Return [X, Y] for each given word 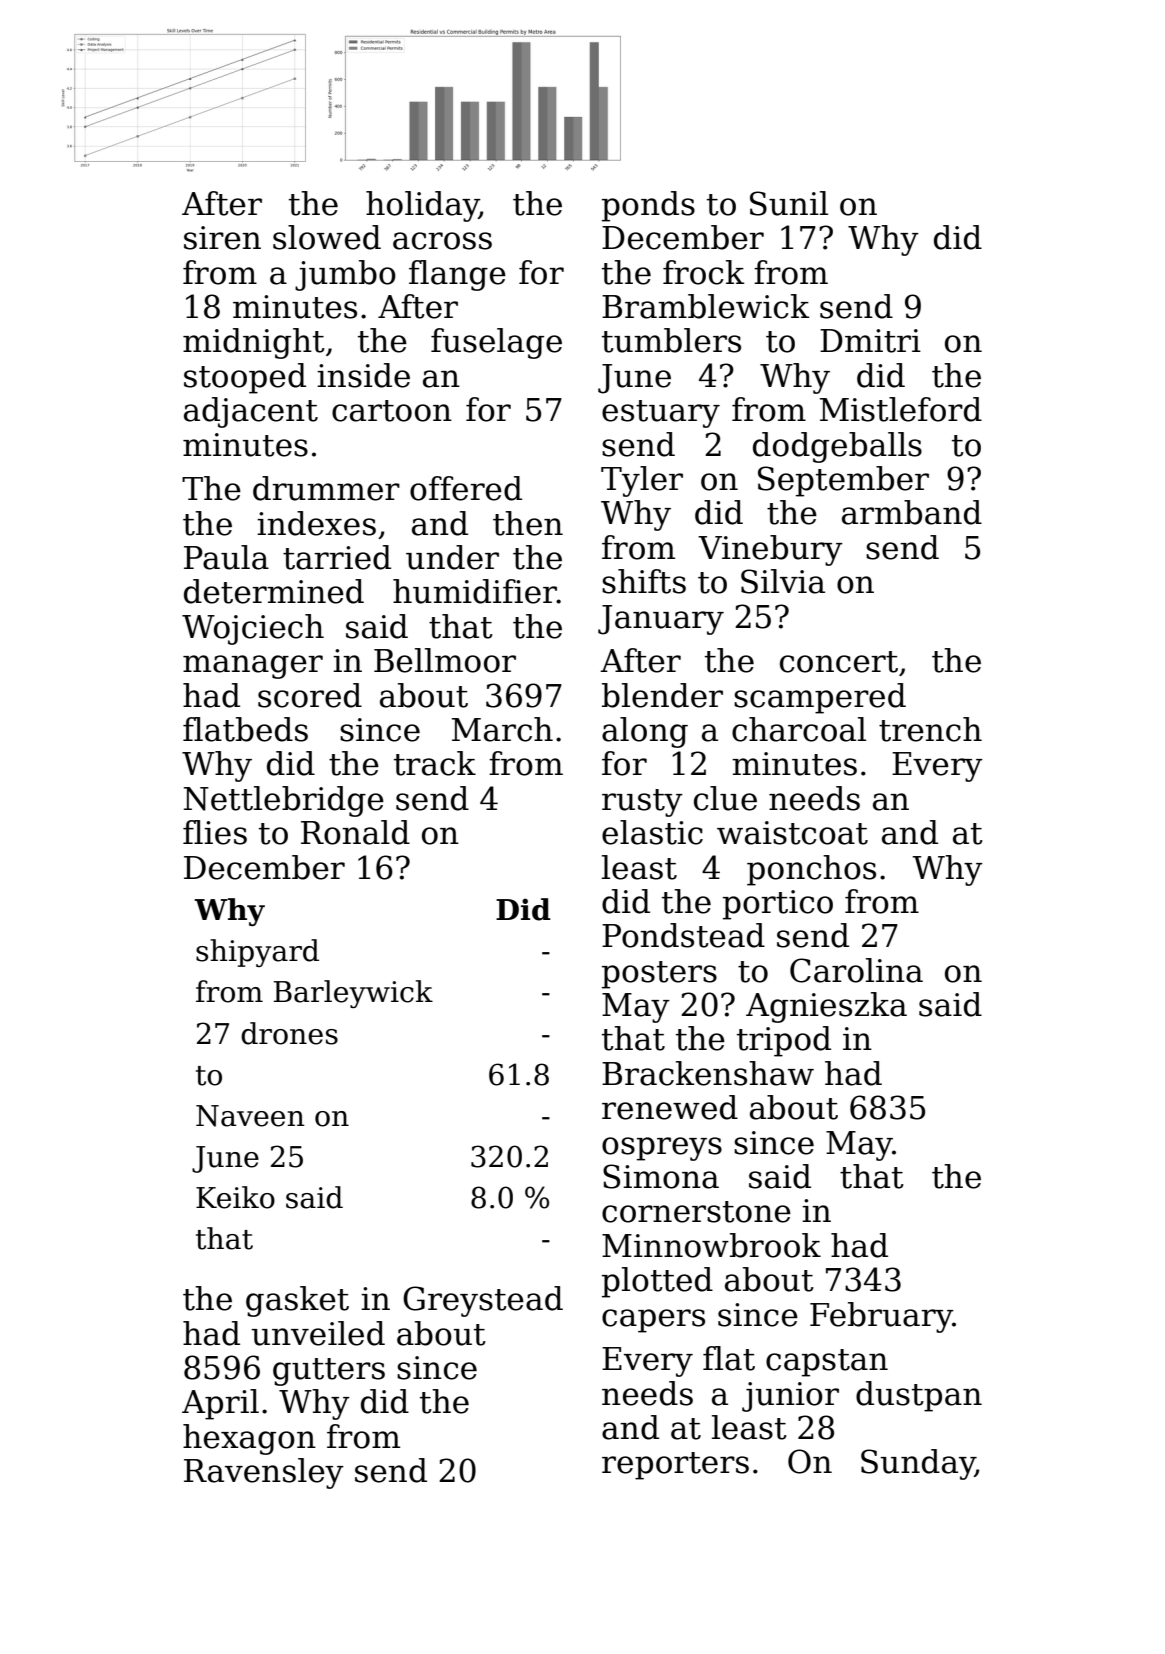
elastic [652, 832]
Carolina [856, 970]
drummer [326, 488]
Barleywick [353, 994]
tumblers [671, 340]
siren [222, 238]
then [528, 523]
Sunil [789, 203]
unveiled [318, 1333]
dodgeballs [837, 447]
